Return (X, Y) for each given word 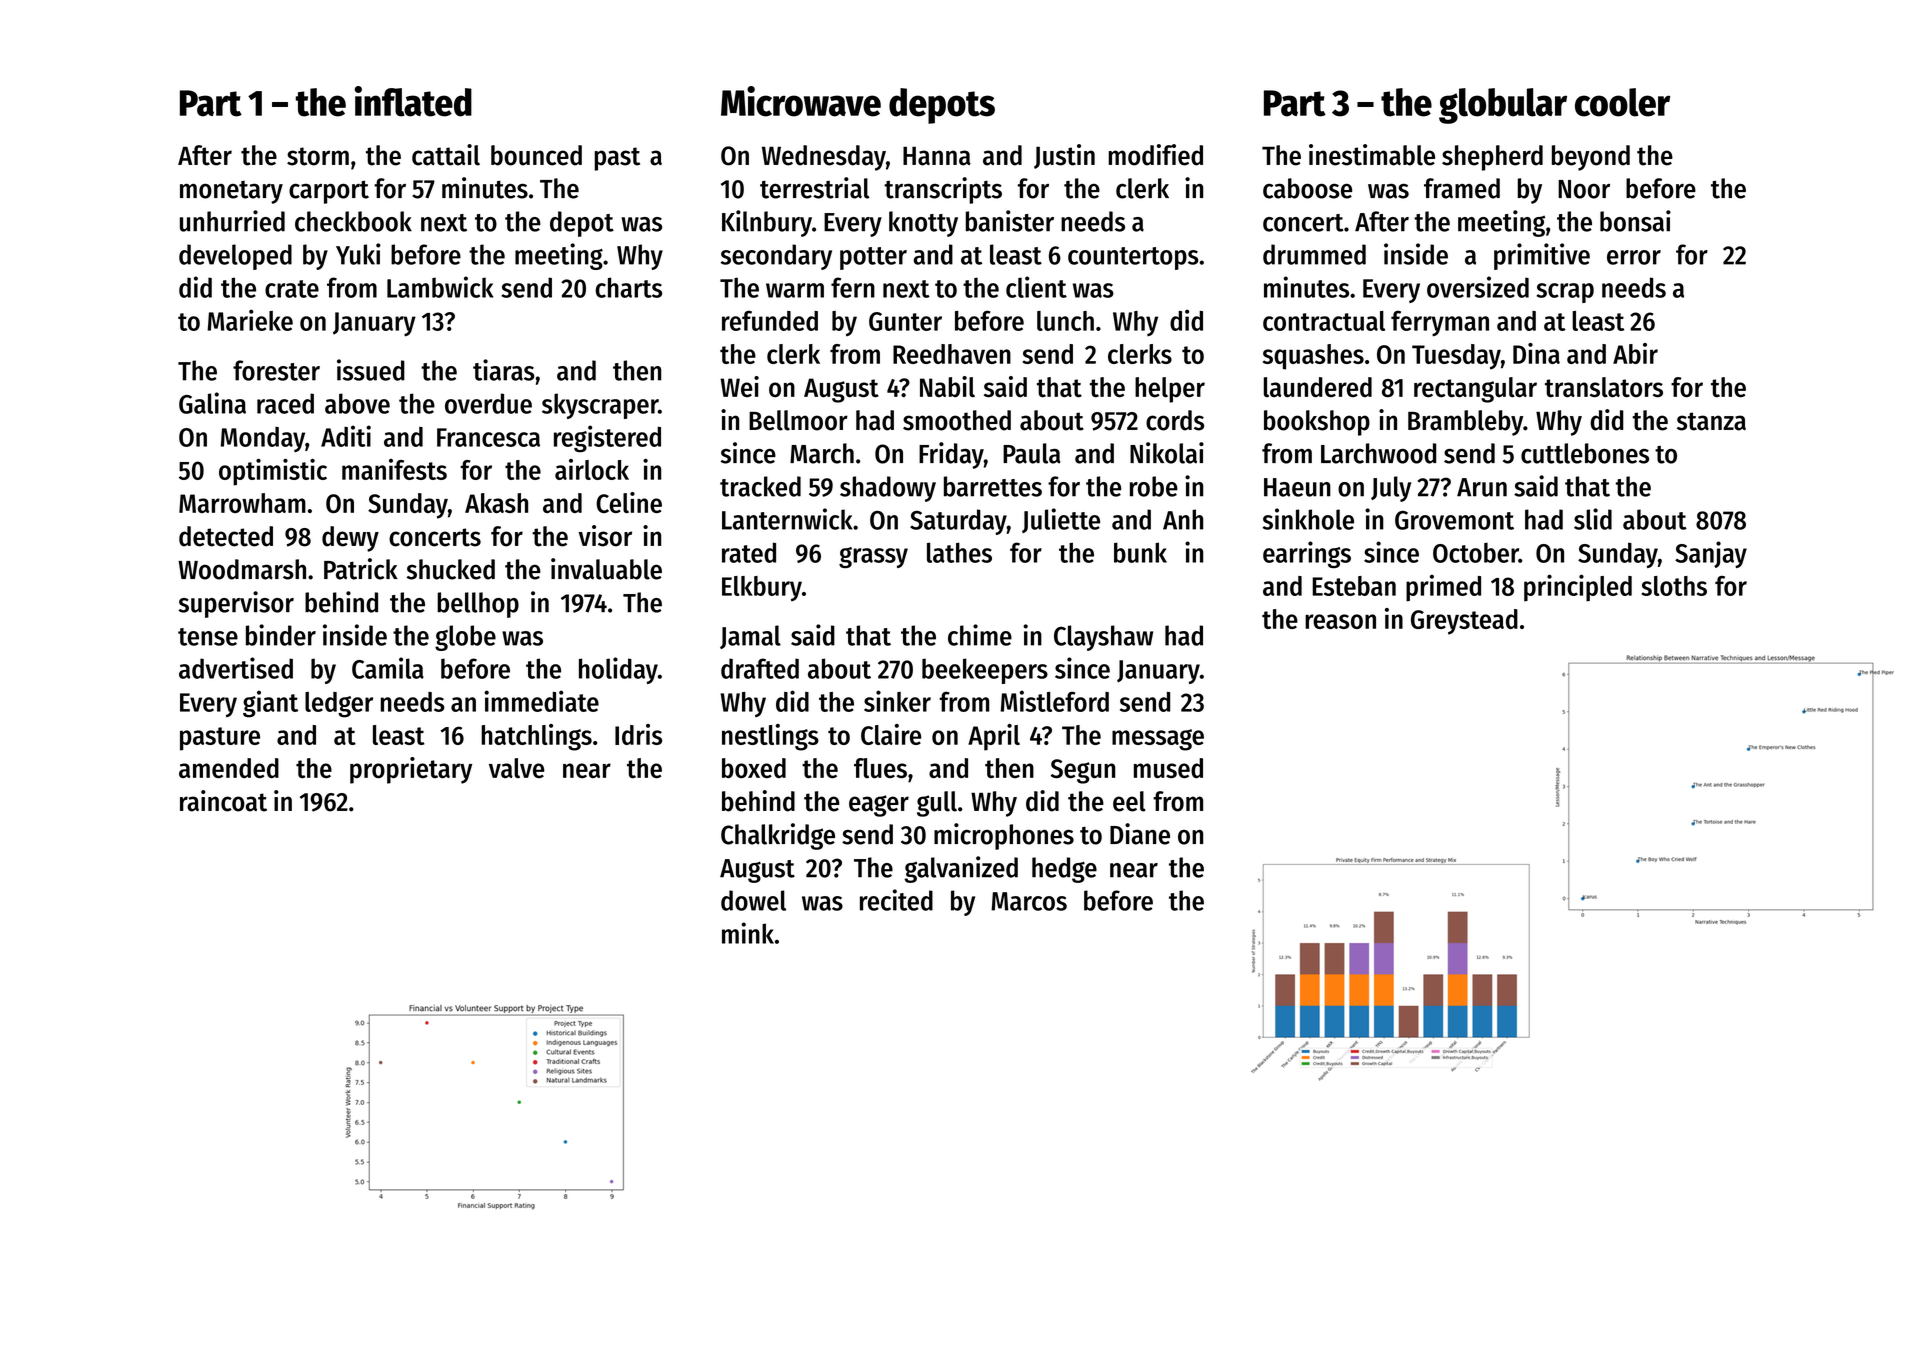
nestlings (770, 737)
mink (748, 933)
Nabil (947, 387)
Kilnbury (767, 223)
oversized (1478, 287)
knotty (923, 224)
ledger (339, 705)
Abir (1635, 353)
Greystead (1464, 622)
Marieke (250, 320)
